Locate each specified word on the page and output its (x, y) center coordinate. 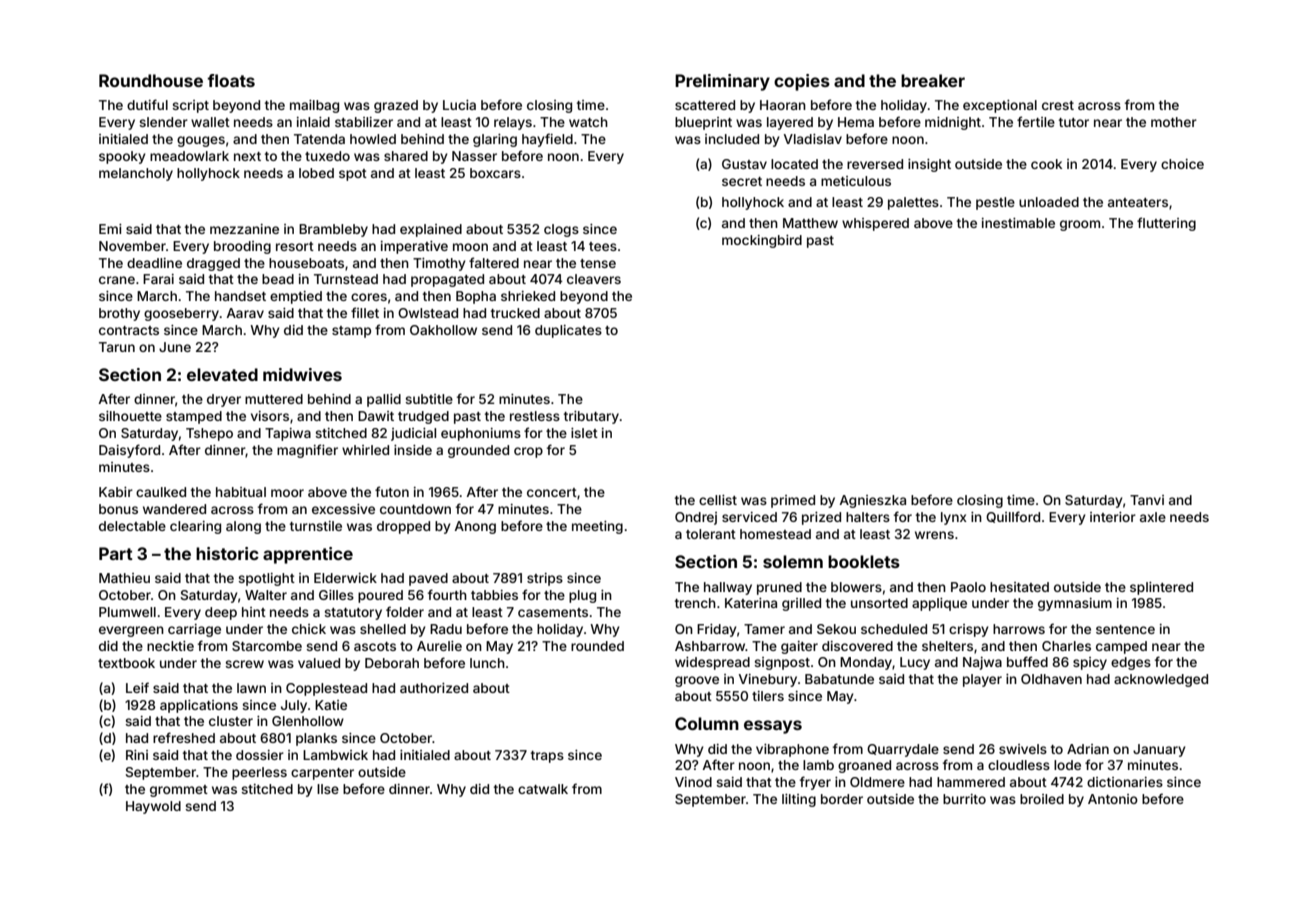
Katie (331, 705)
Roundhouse (151, 80)
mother (1174, 122)
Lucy (915, 663)
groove (697, 681)
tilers (768, 696)
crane (117, 280)
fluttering (1166, 224)
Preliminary (722, 82)
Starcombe (267, 646)
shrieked (528, 296)
